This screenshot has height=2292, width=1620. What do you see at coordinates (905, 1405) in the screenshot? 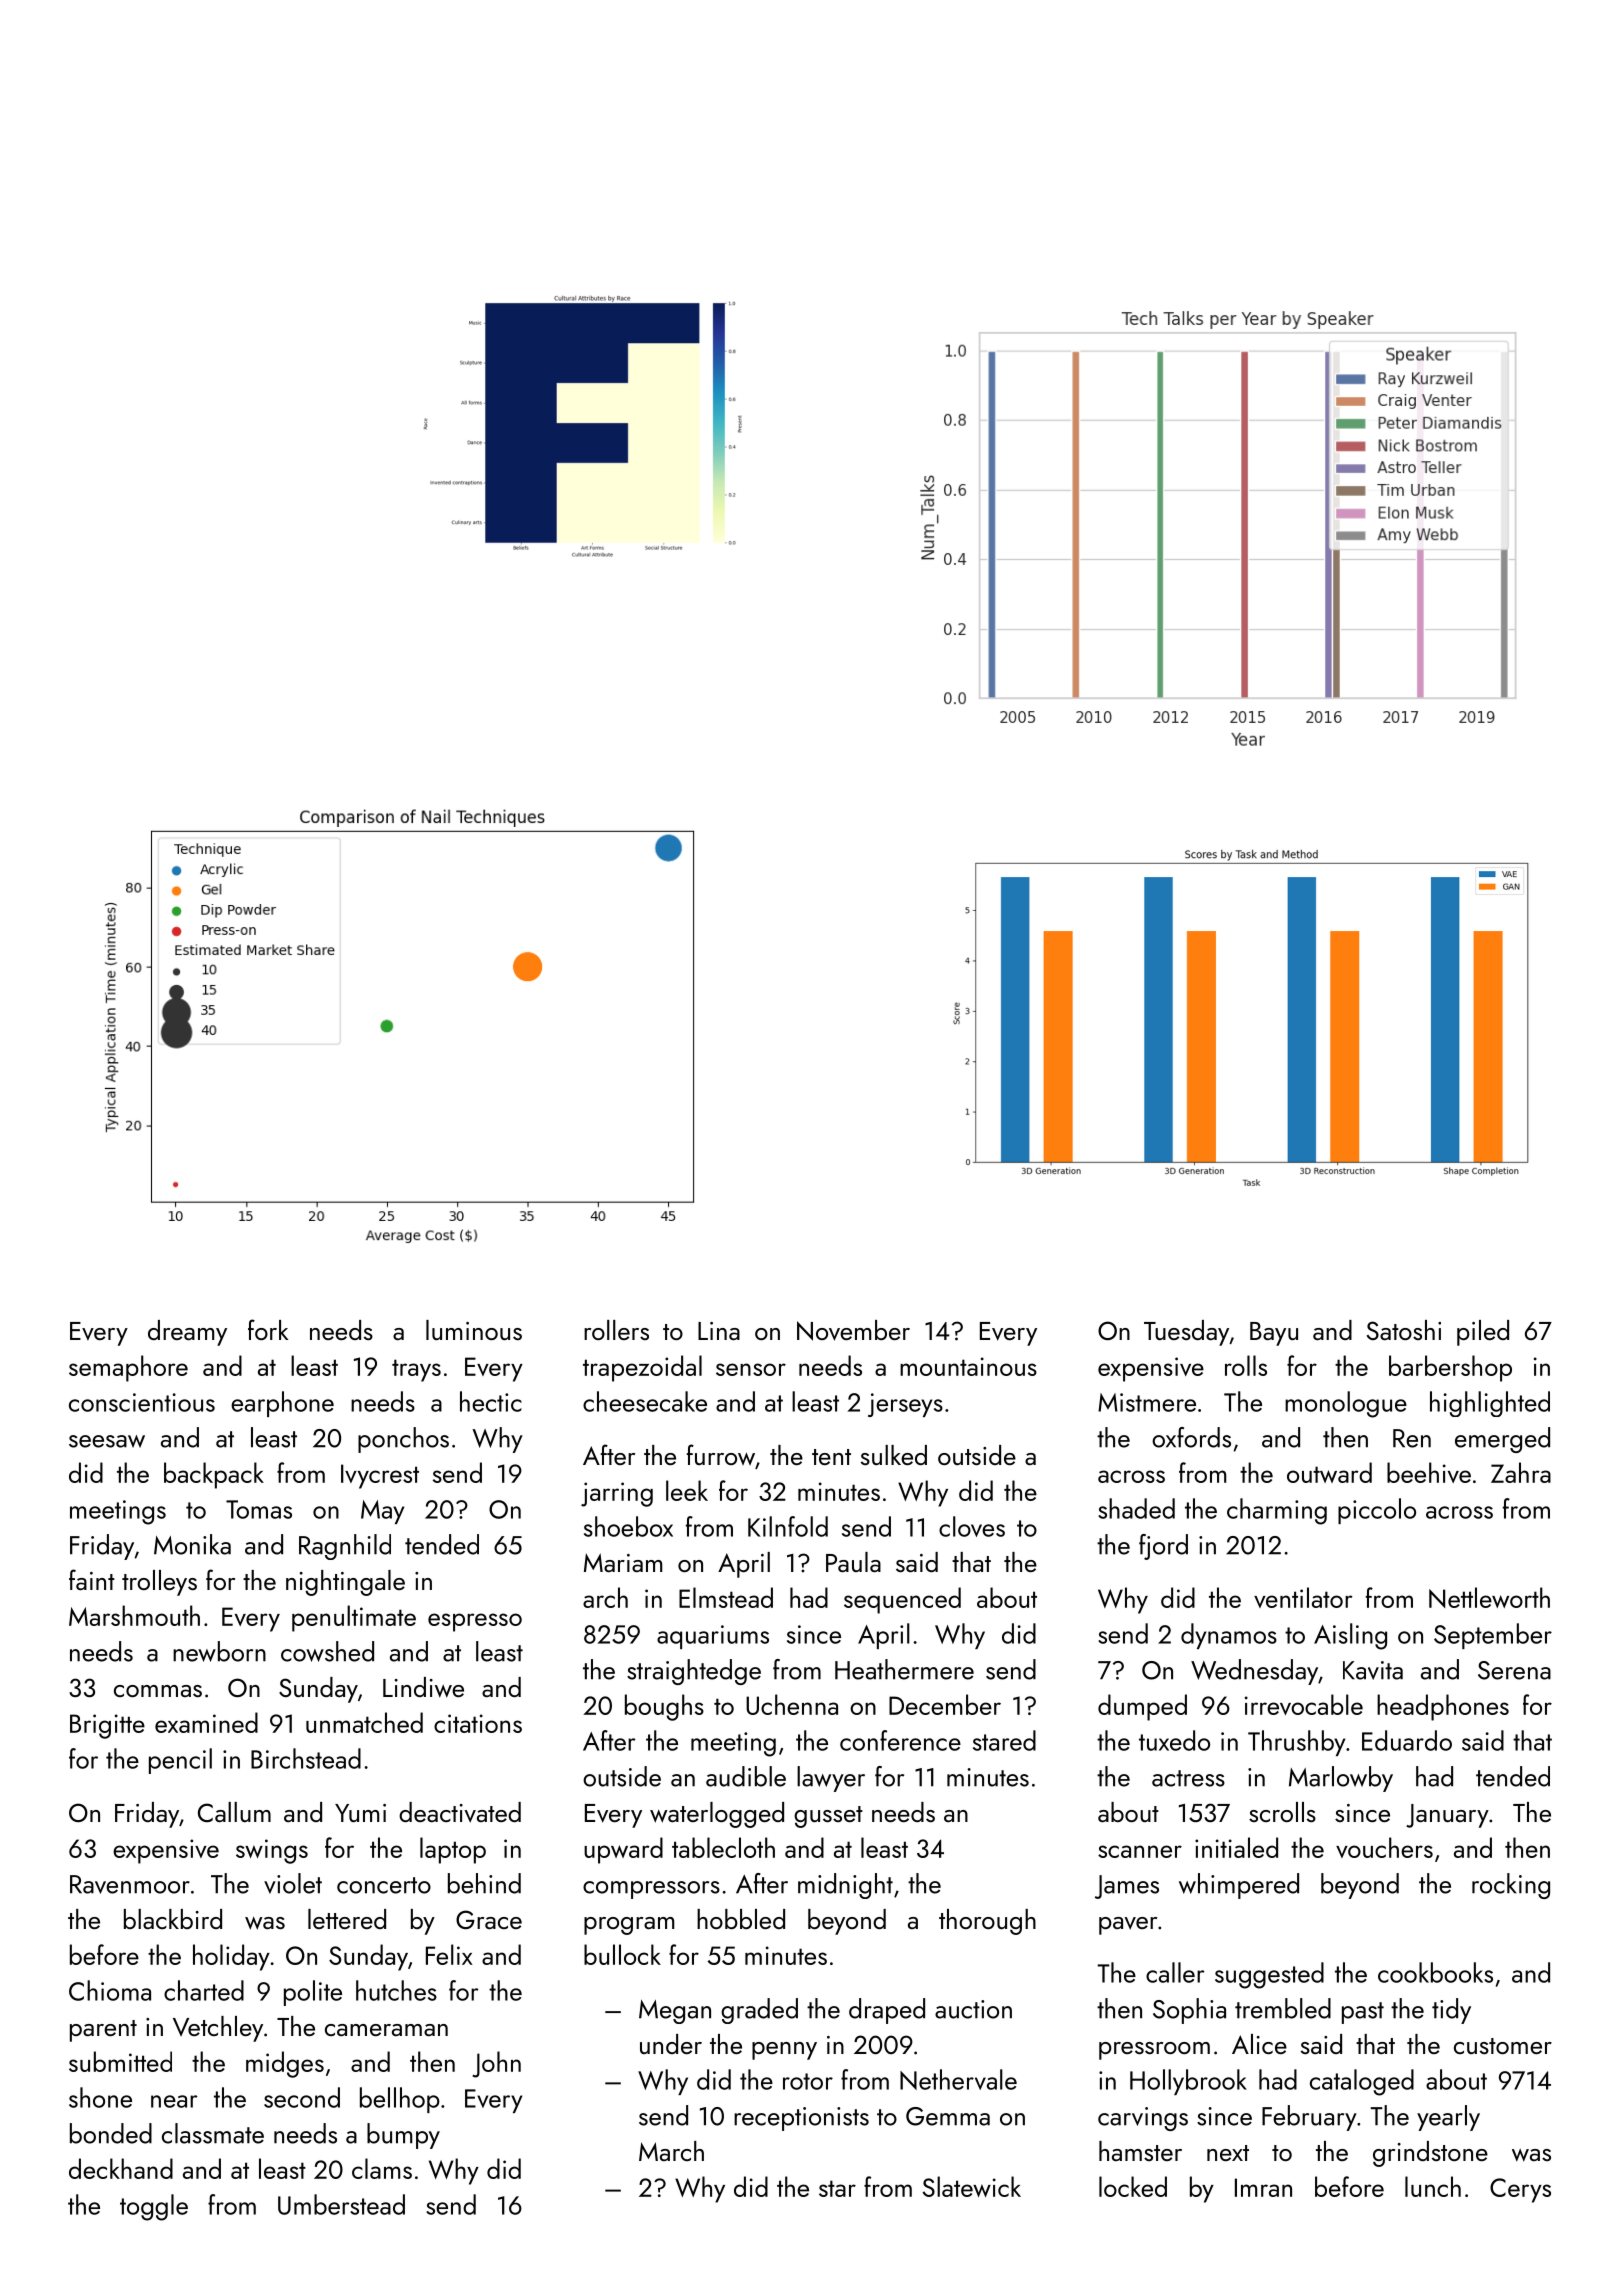
I see `jerseys` at bounding box center [905, 1405].
